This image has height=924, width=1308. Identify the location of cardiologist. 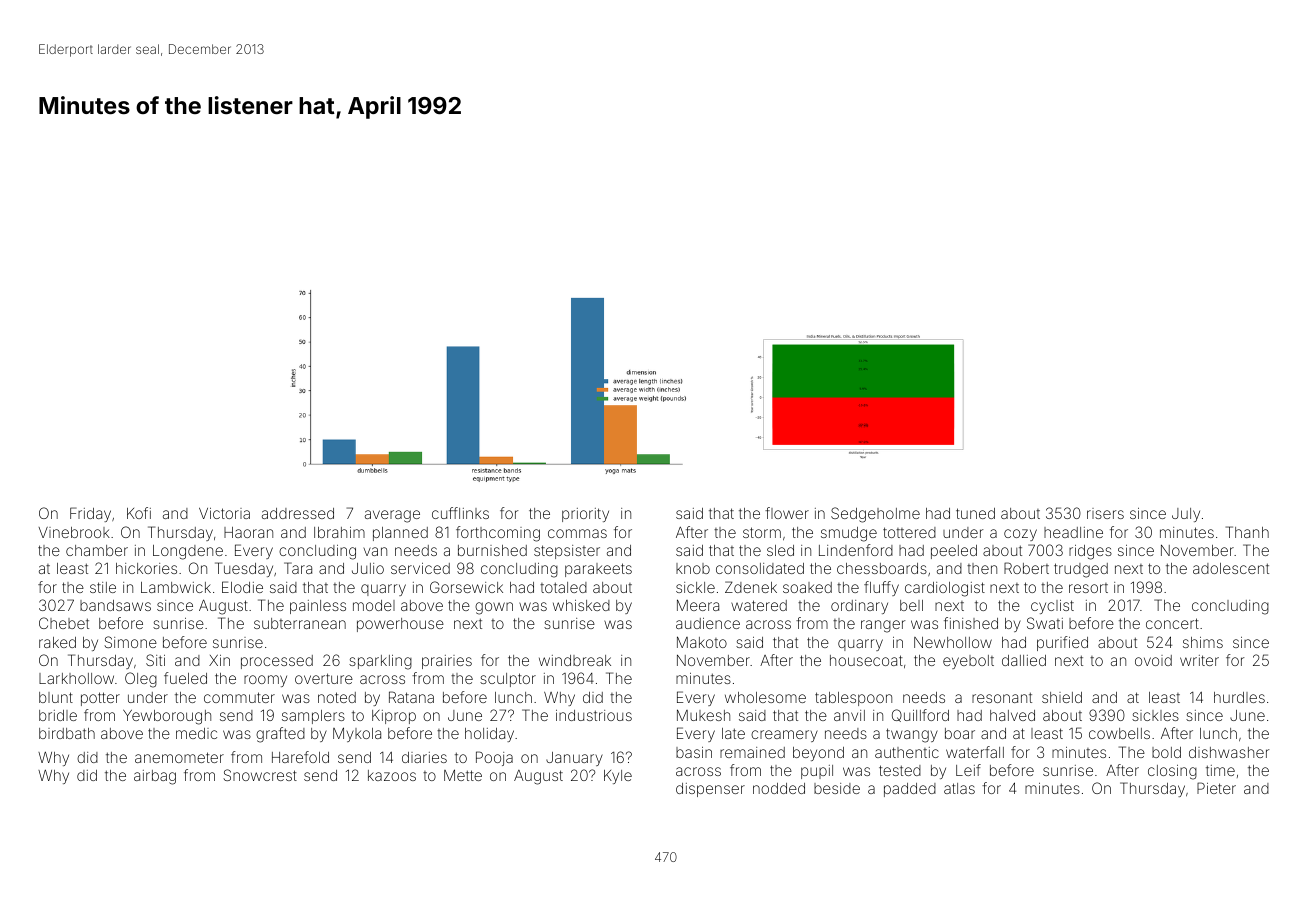
(945, 589).
